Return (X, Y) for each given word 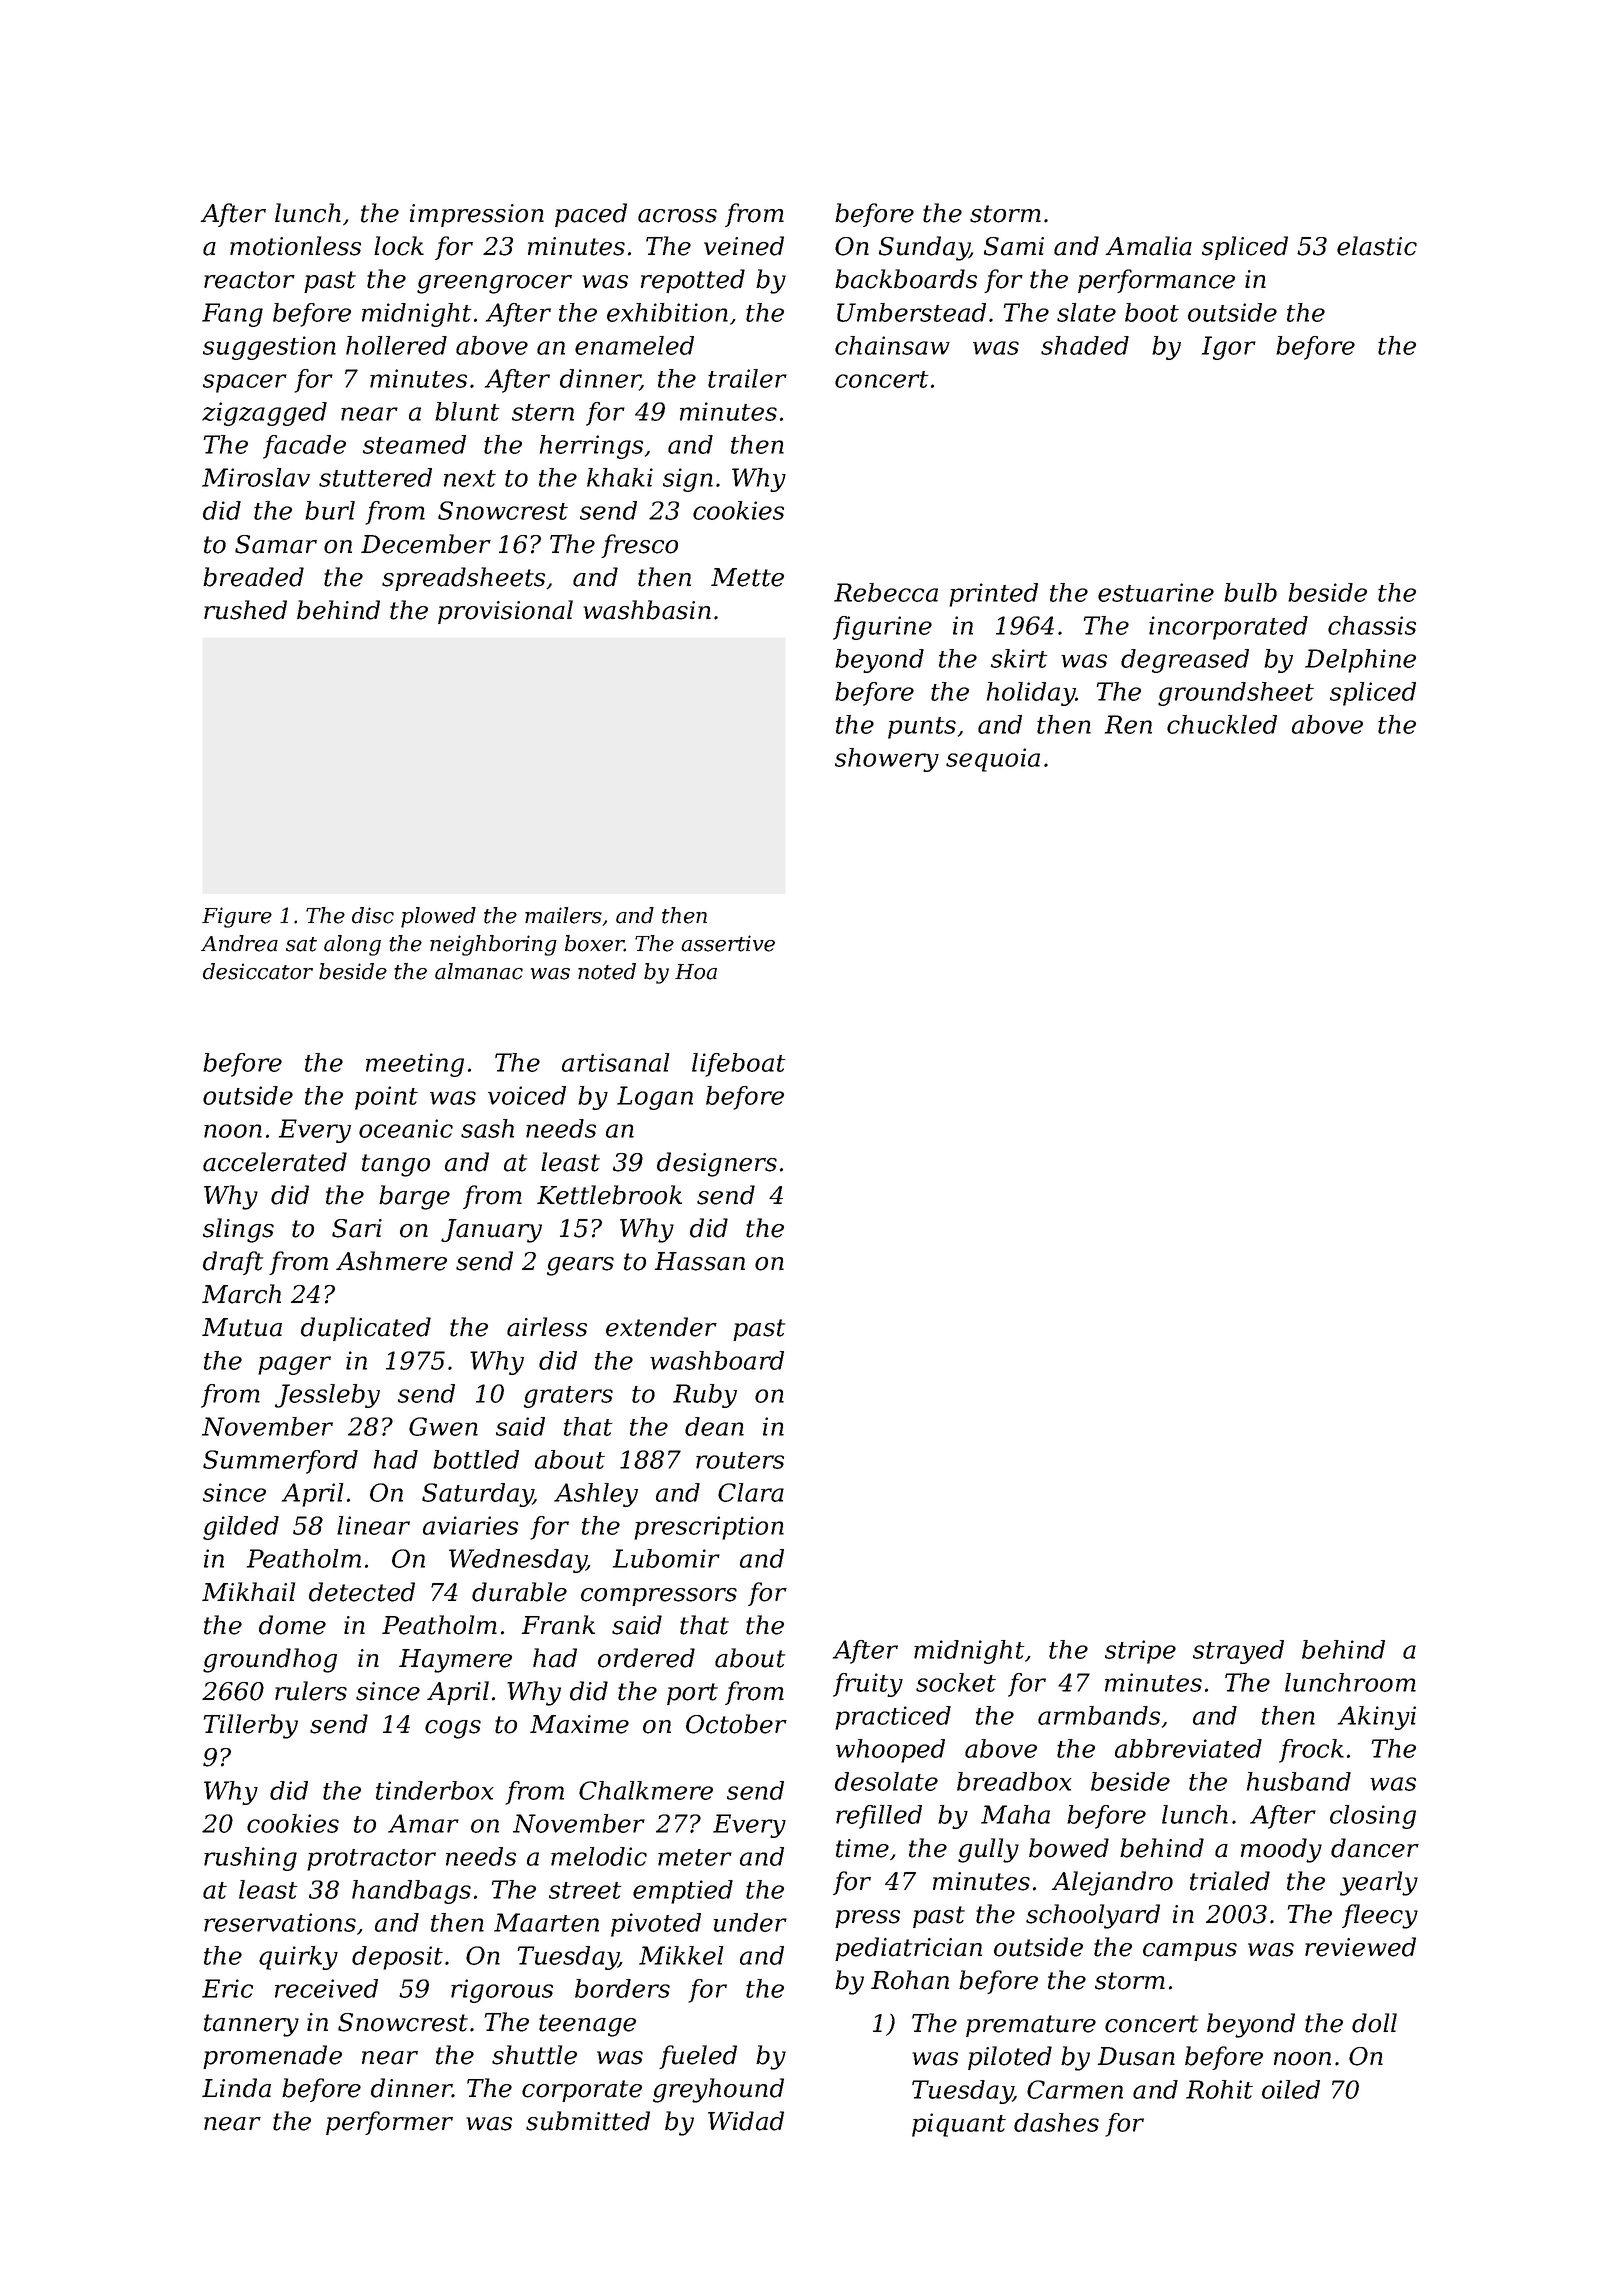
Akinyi (1377, 1718)
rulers (311, 1691)
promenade (272, 2057)
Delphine (1360, 661)
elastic (1377, 246)
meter (695, 1857)
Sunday (924, 248)
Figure (237, 917)
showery (887, 760)
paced (591, 215)
